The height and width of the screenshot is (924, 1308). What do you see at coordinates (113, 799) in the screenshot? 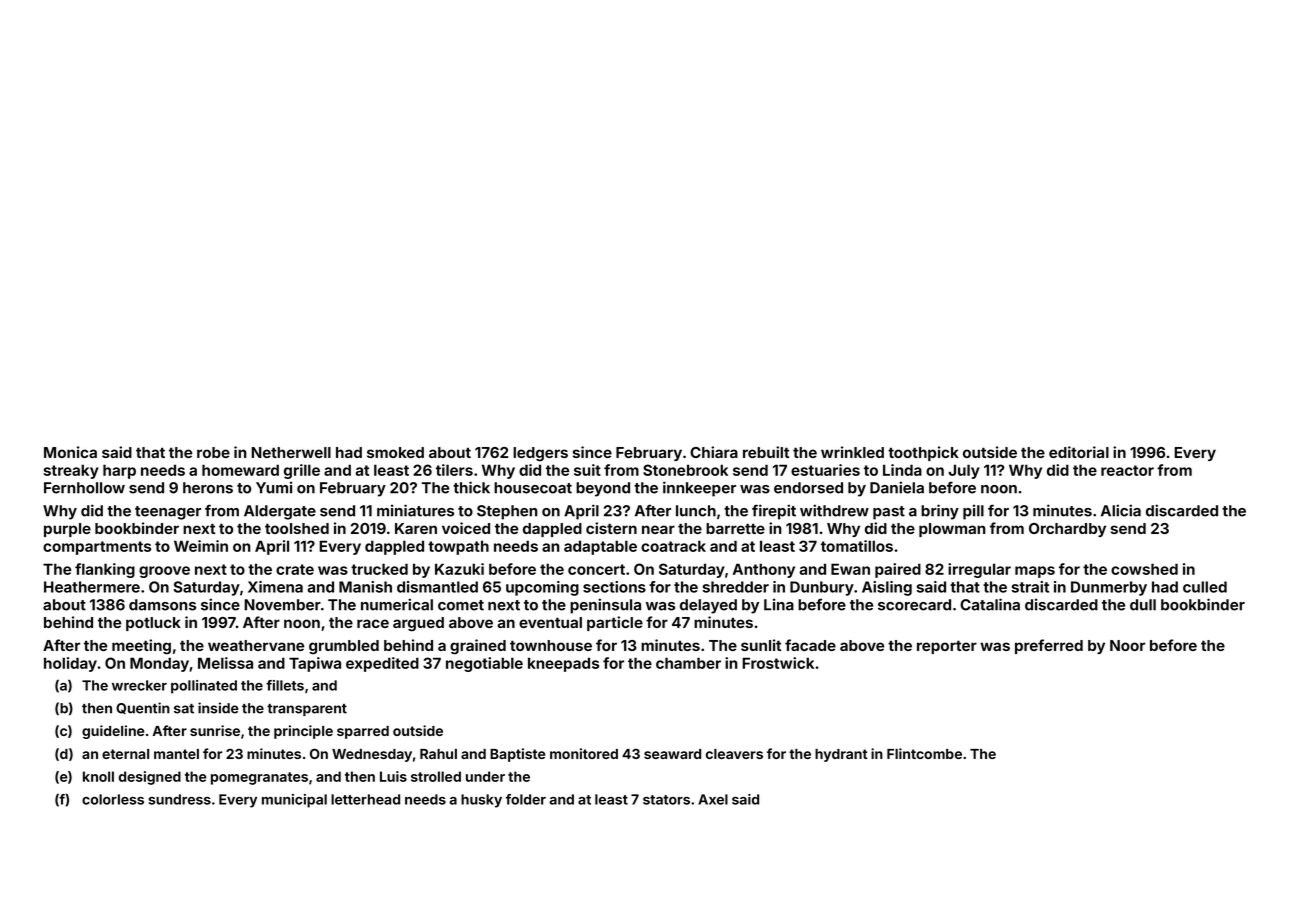
I see `colorless` at bounding box center [113, 799].
